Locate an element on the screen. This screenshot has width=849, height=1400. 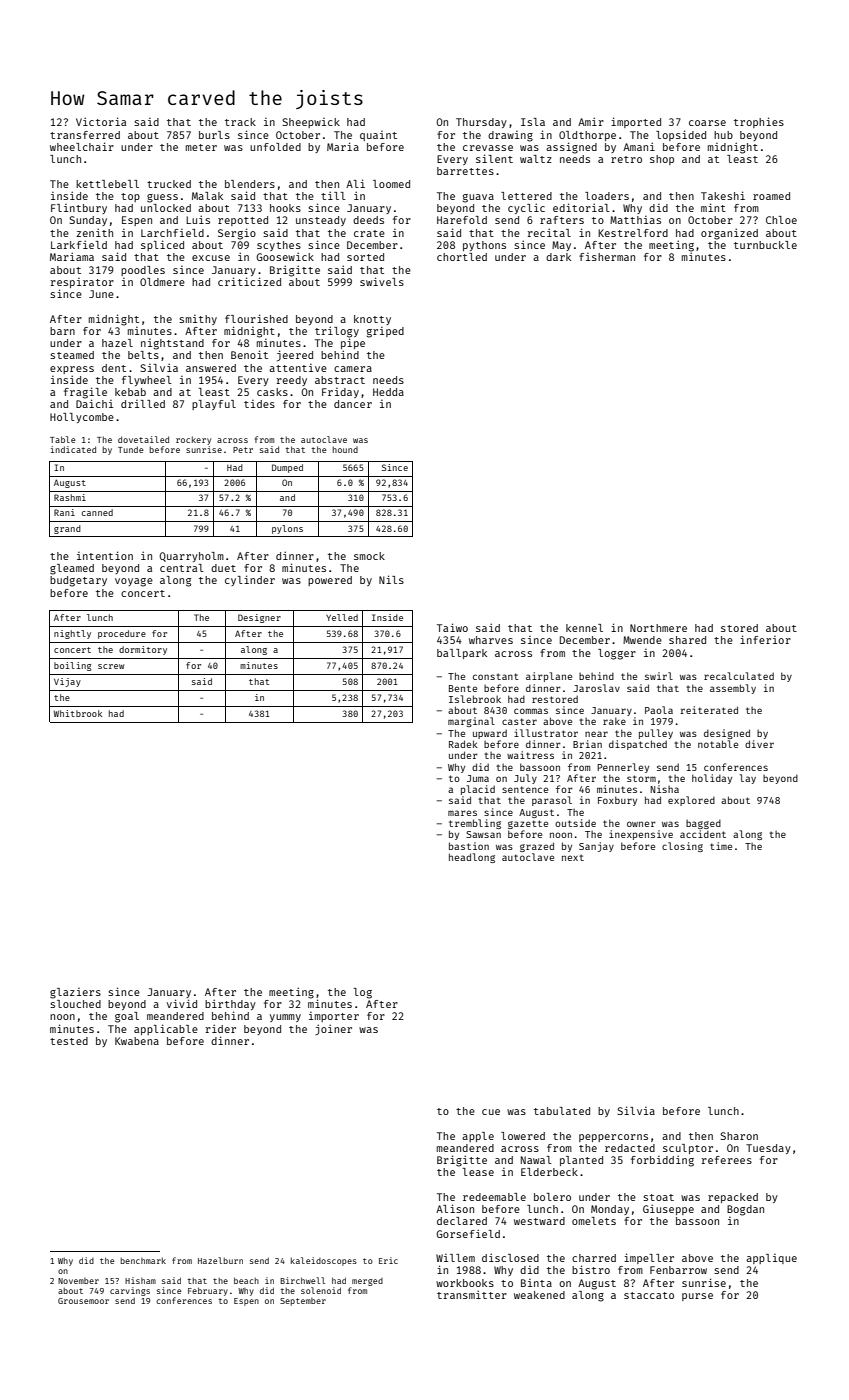
applique is located at coordinates (771, 1259).
